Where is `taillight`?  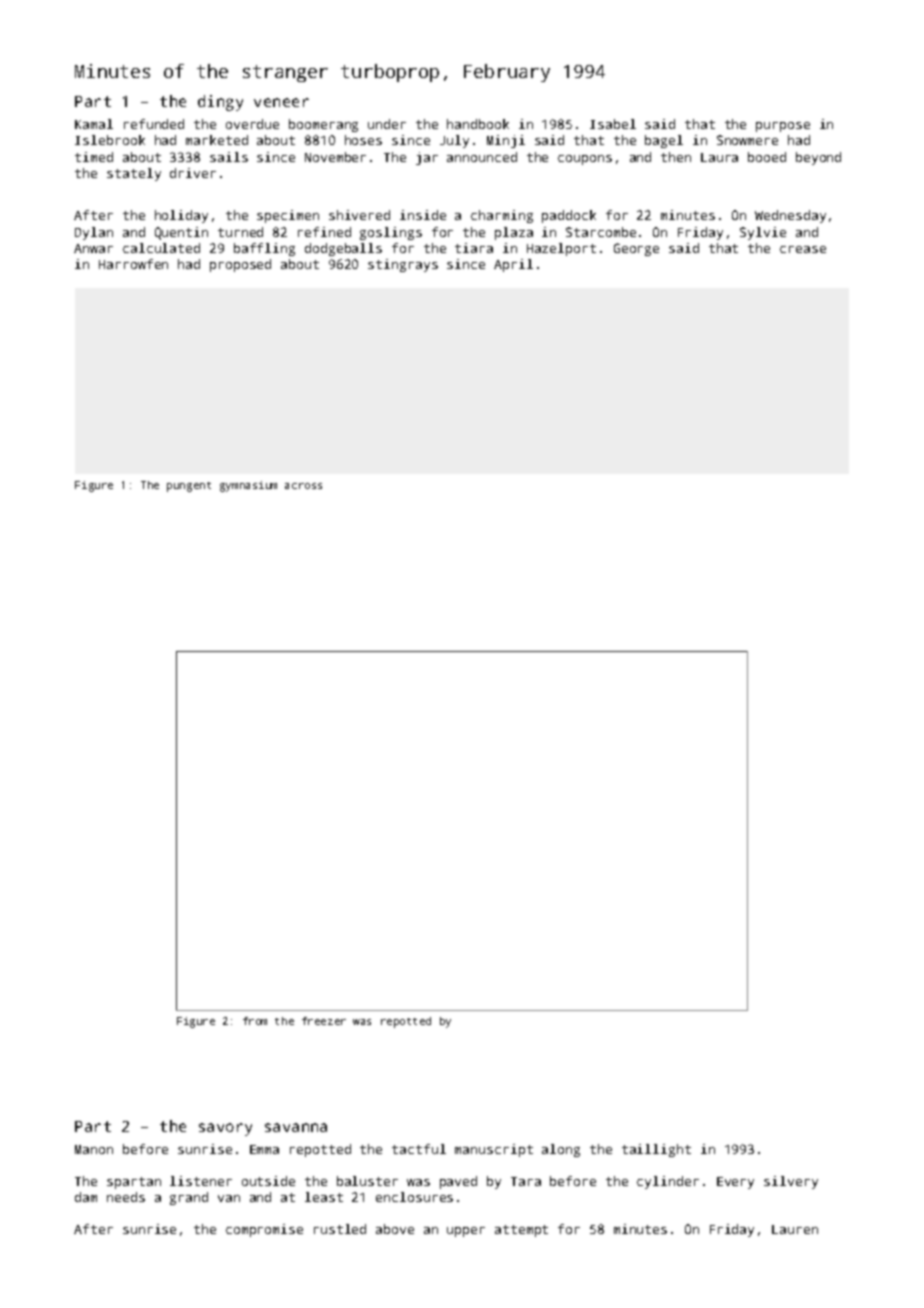
taillight is located at coordinates (656, 1150).
